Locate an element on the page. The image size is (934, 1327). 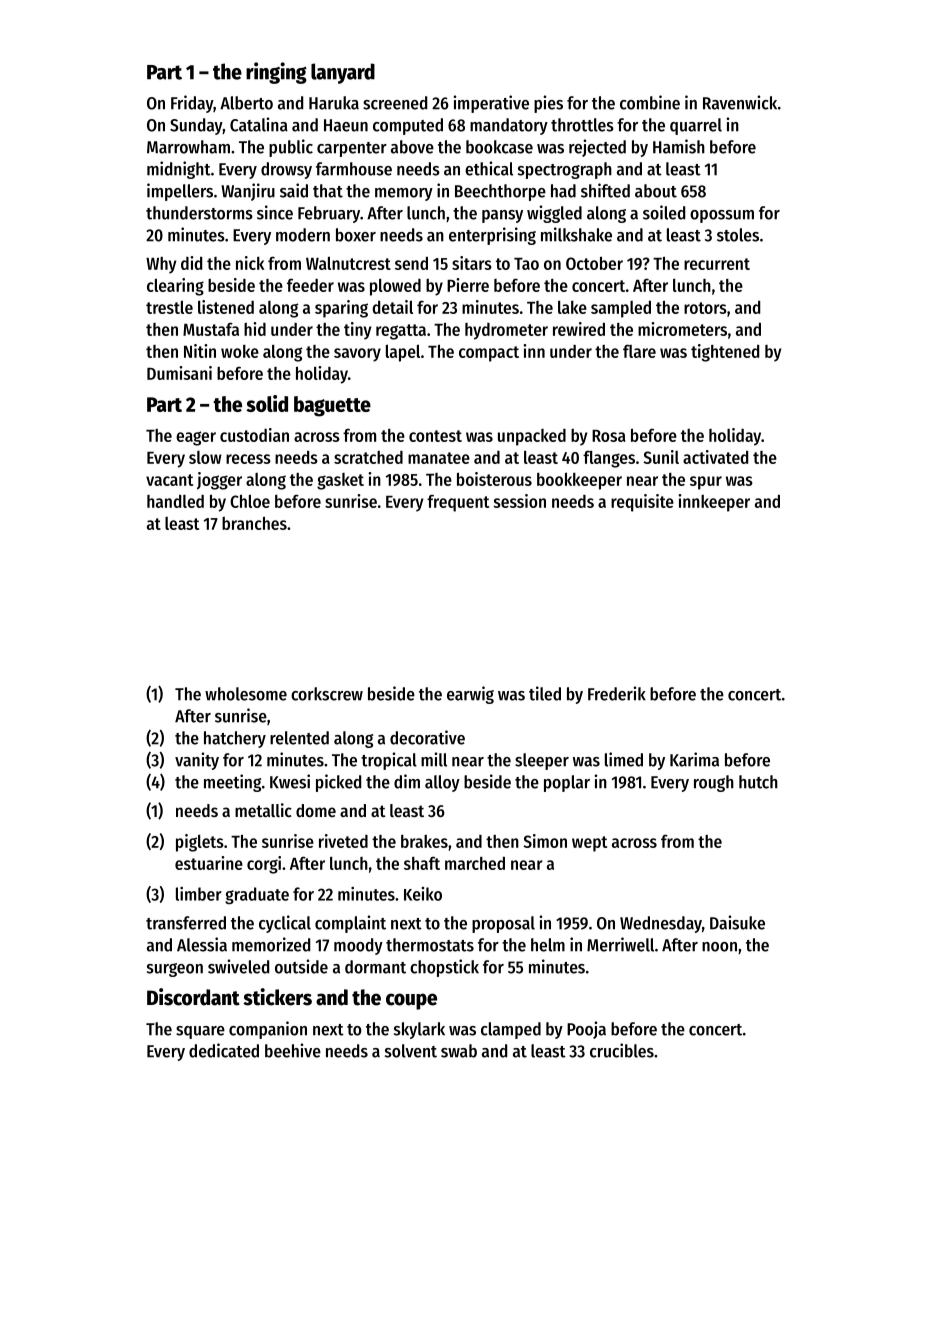
boisterous is located at coordinates (494, 479).
